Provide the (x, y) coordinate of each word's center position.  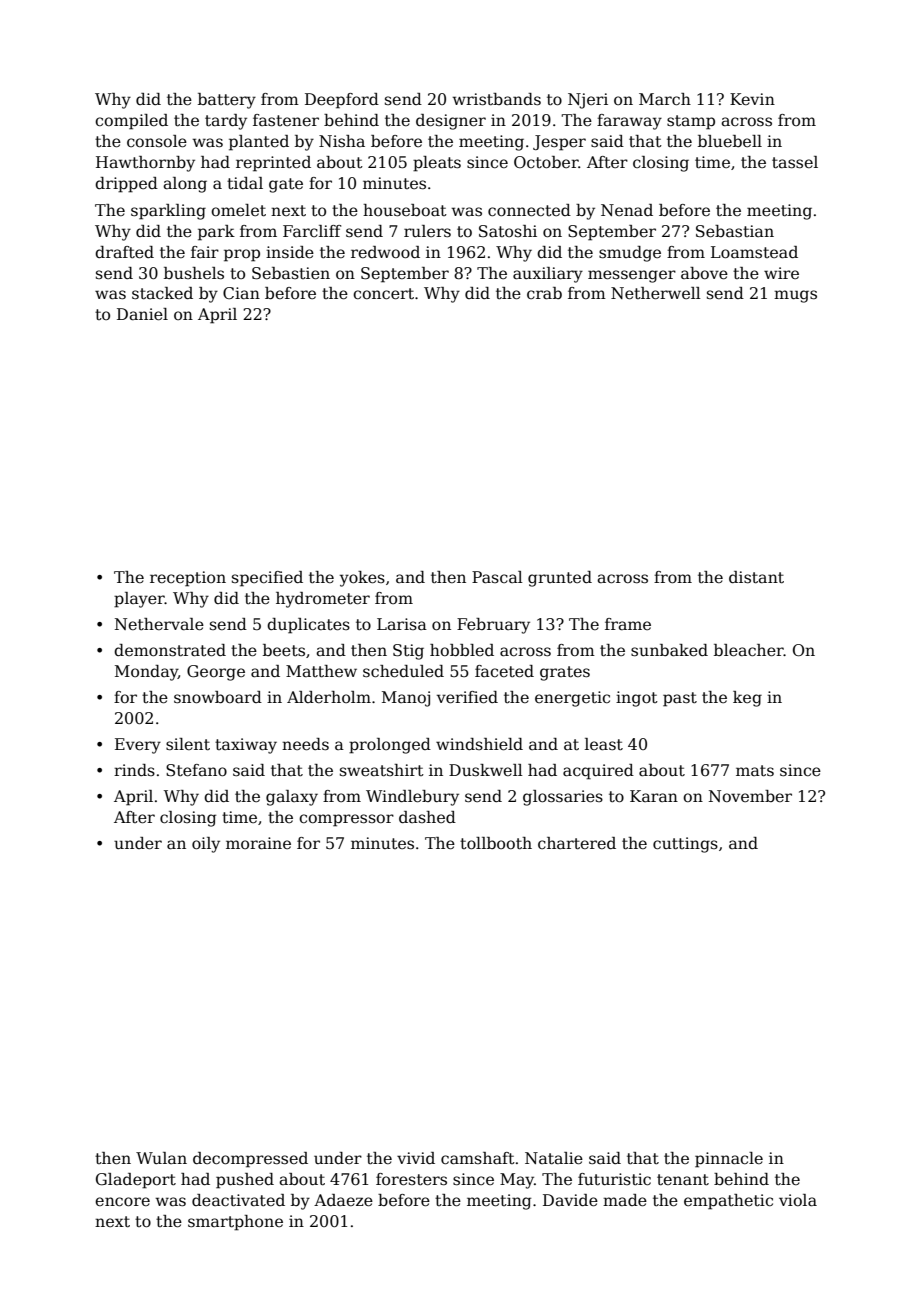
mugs (795, 296)
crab (544, 293)
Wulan (161, 1158)
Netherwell (656, 293)
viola (798, 1200)
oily (206, 845)
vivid (416, 1158)
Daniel (142, 314)
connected (529, 210)
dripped (126, 185)
